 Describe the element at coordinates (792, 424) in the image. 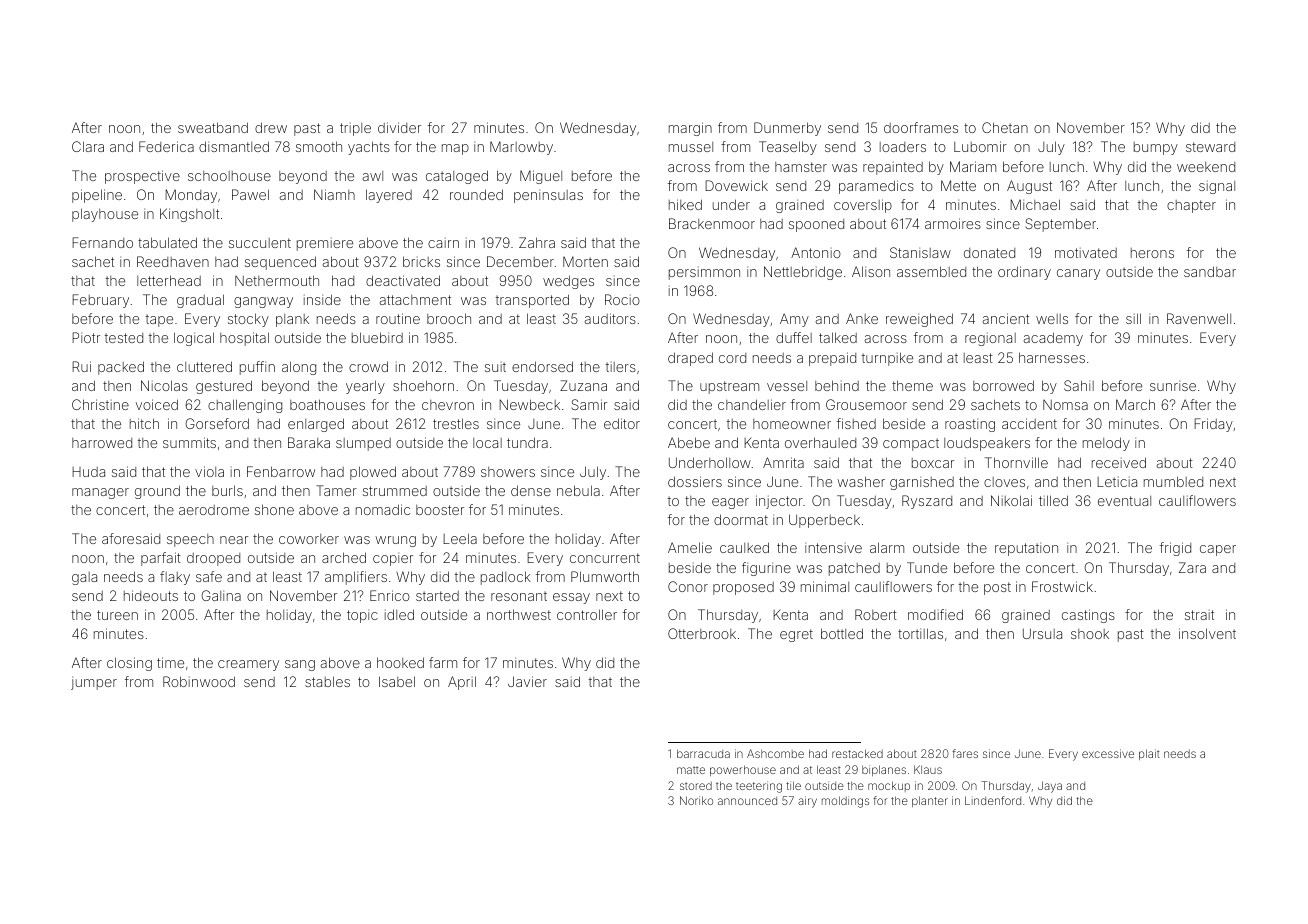

I see `homeowner` at that location.
